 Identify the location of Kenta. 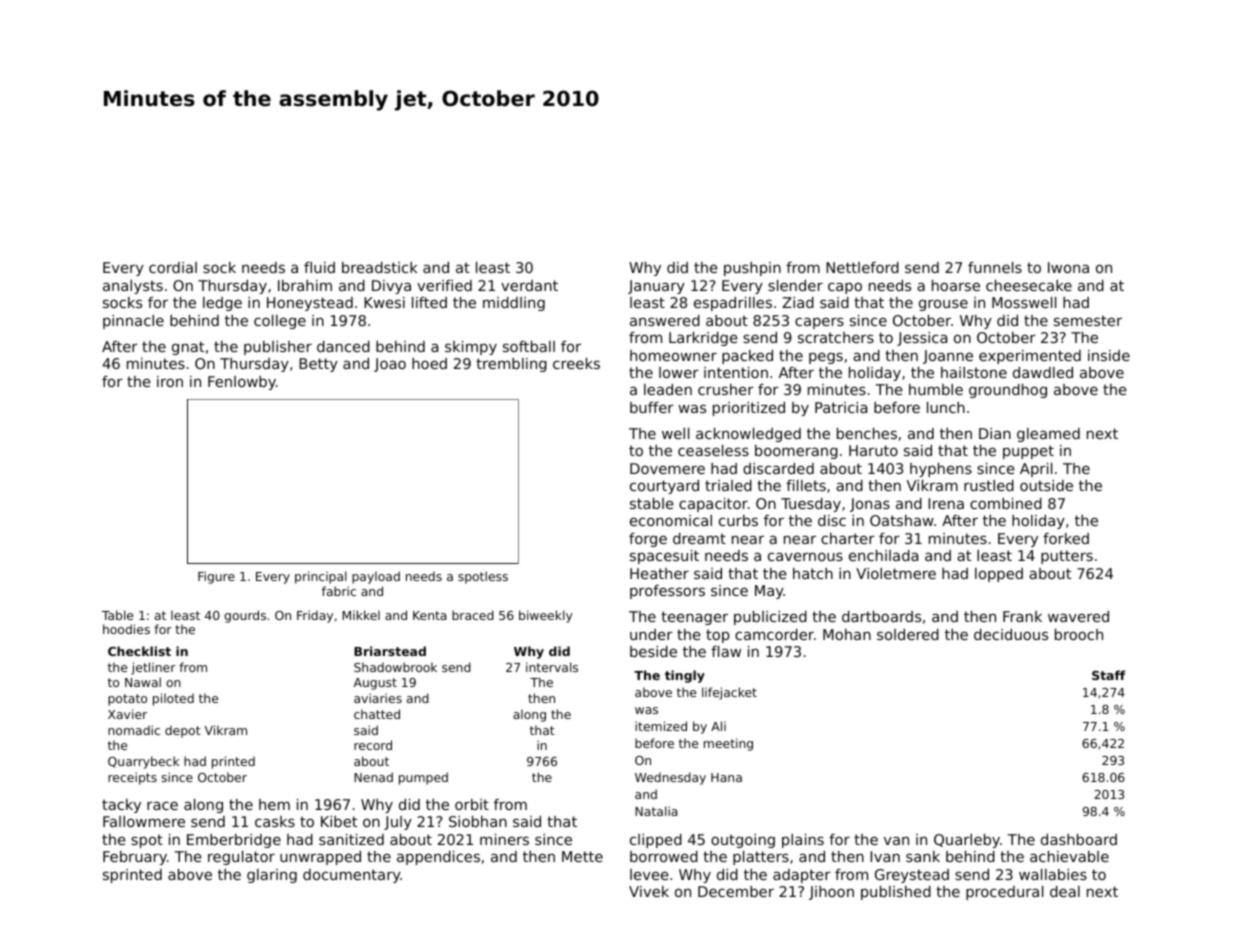
(429, 615).
